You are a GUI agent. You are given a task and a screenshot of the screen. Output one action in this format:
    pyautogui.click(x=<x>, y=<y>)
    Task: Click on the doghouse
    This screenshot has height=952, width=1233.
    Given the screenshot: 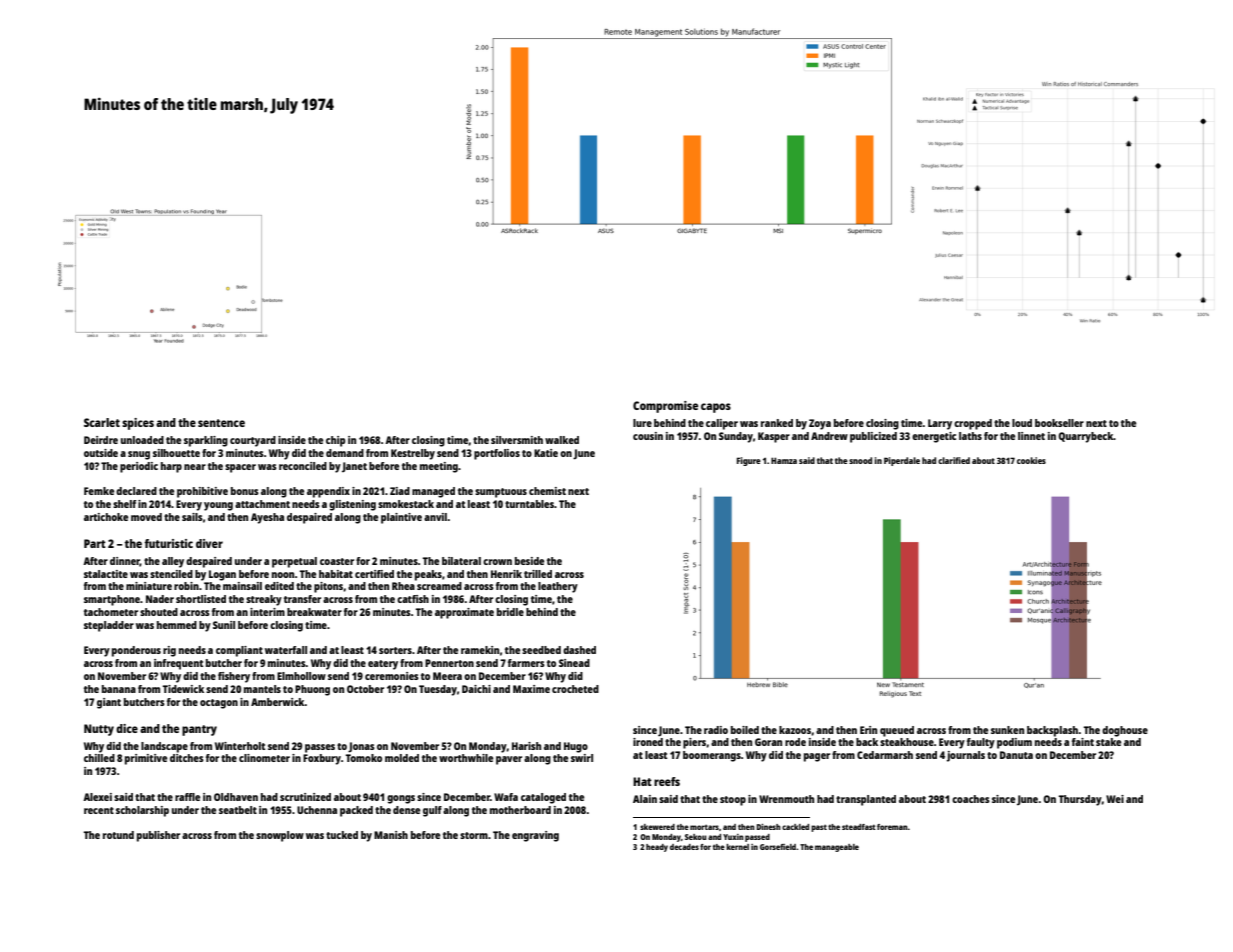 What is the action you would take?
    pyautogui.click(x=1125, y=731)
